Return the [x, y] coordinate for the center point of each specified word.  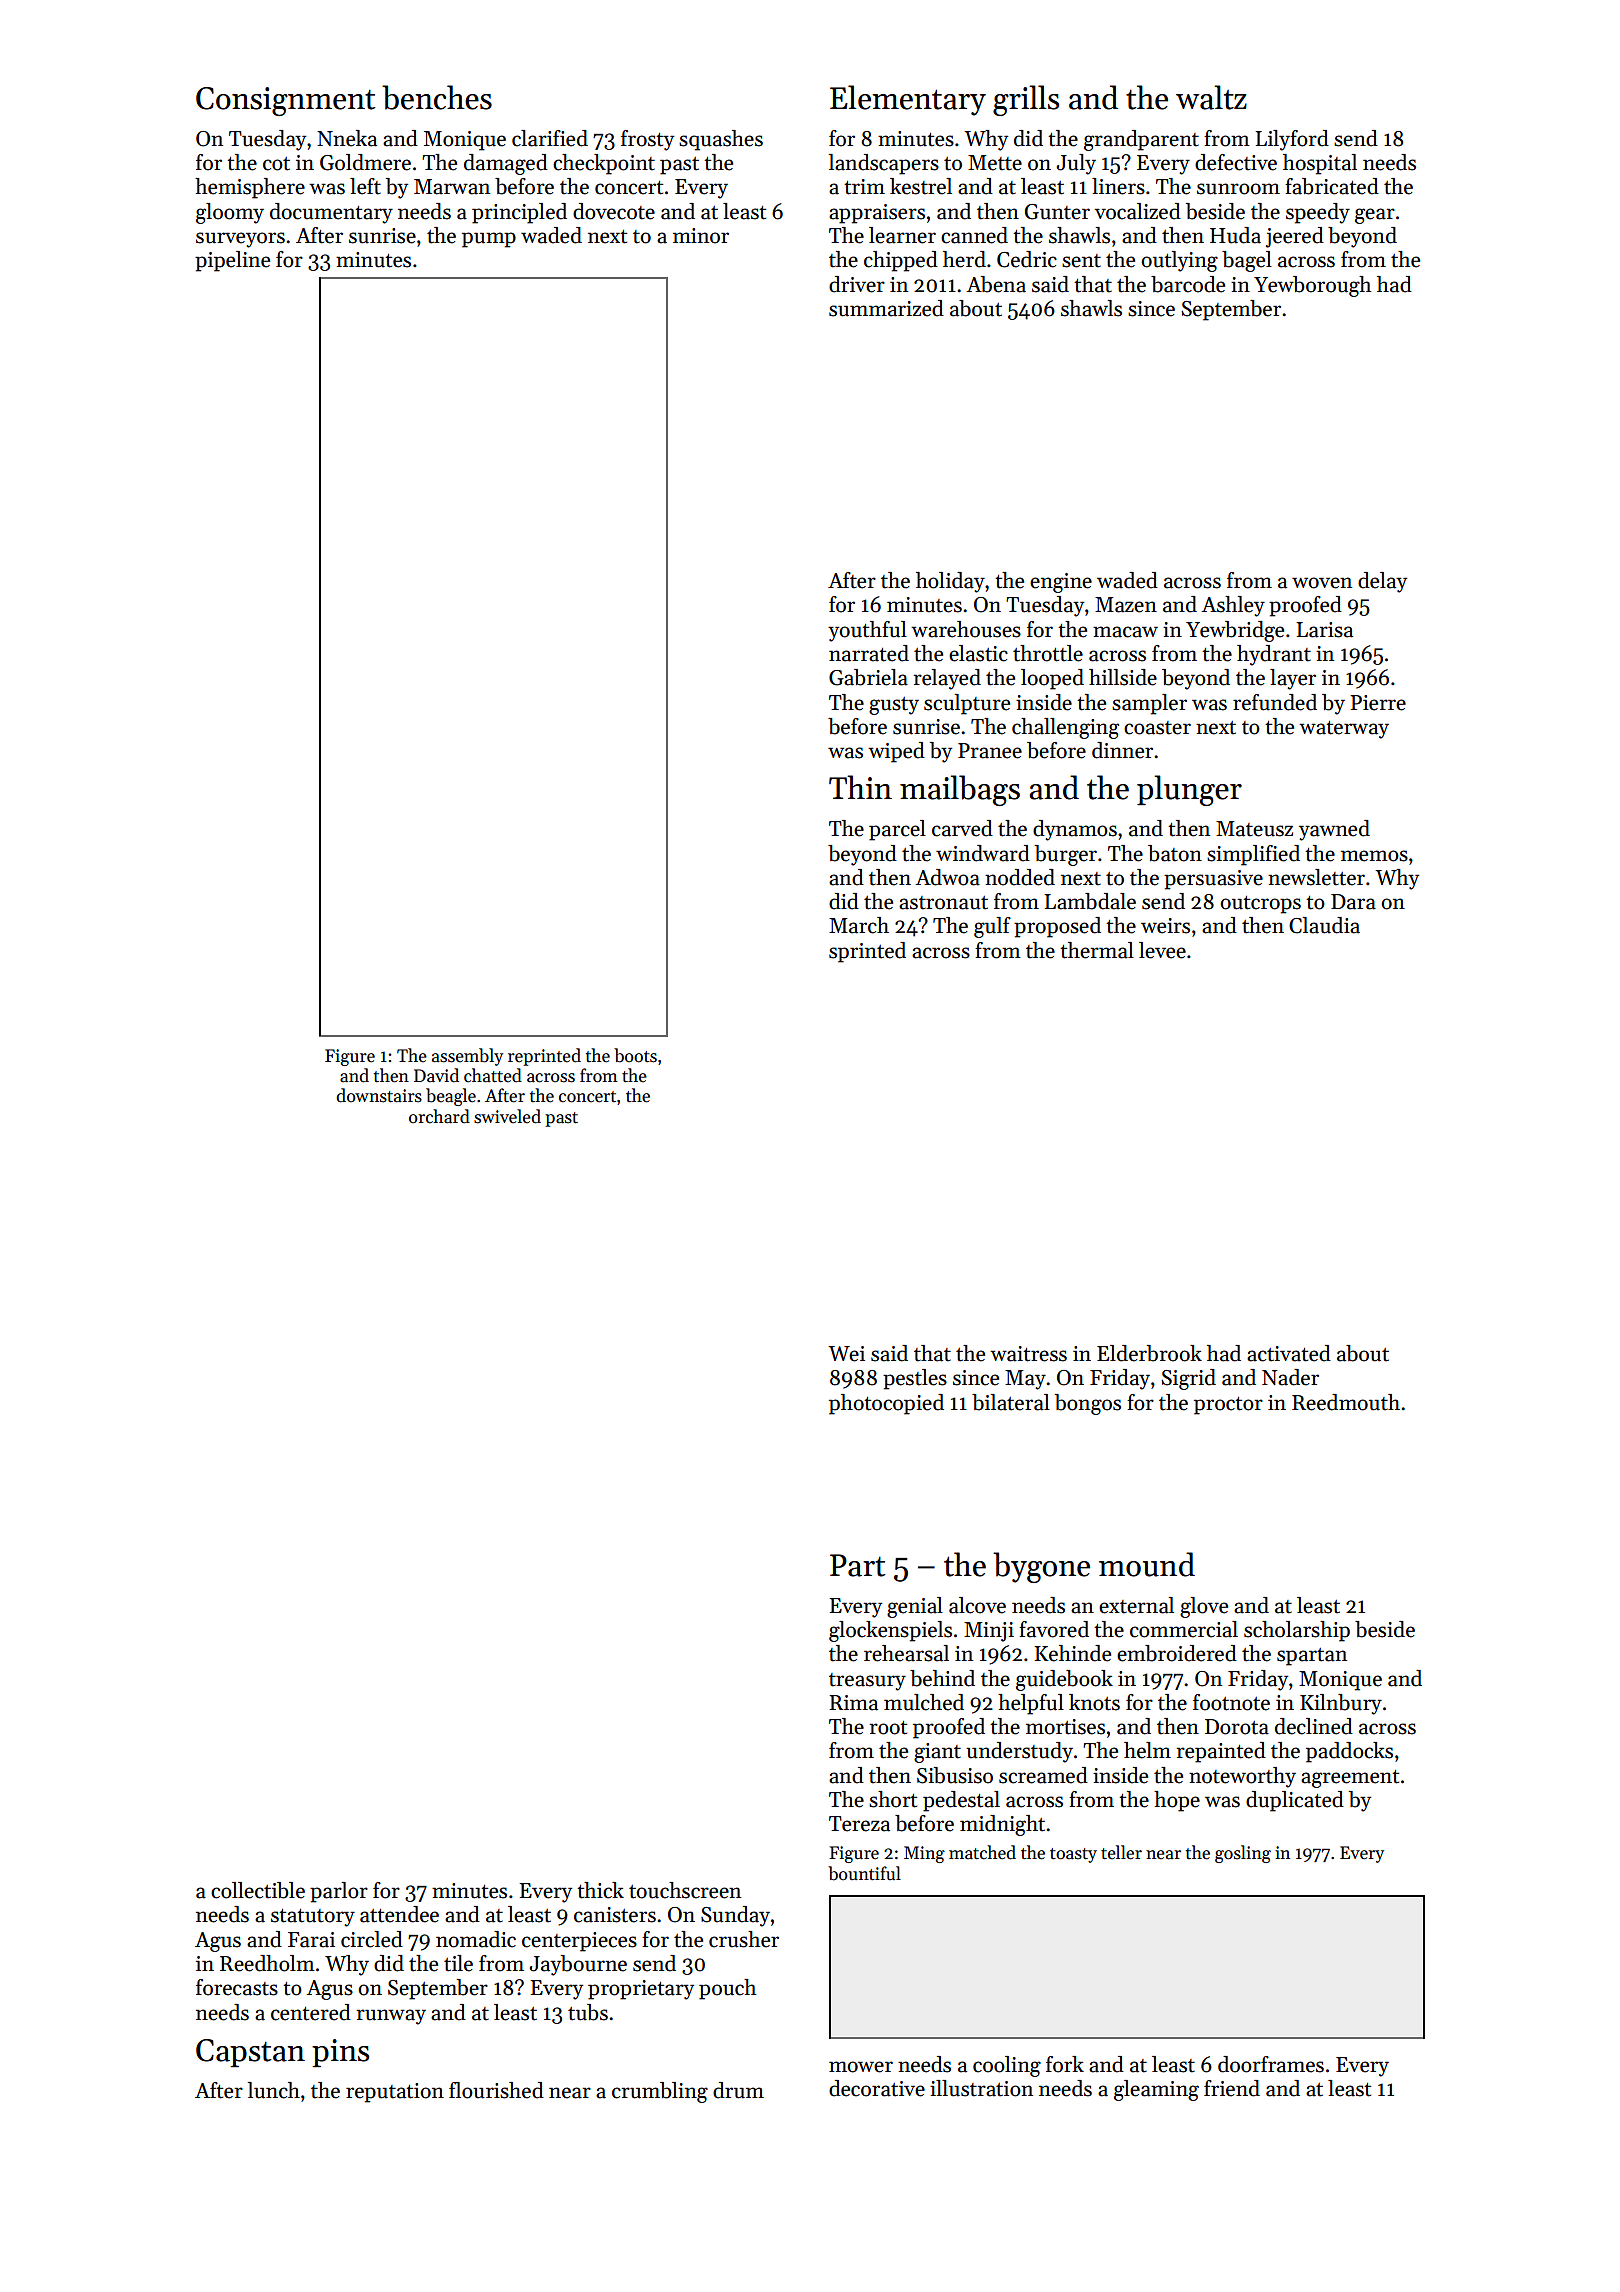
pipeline [232, 261]
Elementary [908, 100]
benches [437, 97]
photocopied [886, 1404]
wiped [896, 752]
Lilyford [1292, 140]
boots [635, 1055]
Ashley [1233, 606]
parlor [339, 1892]
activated [1289, 1353]
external [1136, 1605]
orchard [439, 1116]
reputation [395, 2093]
